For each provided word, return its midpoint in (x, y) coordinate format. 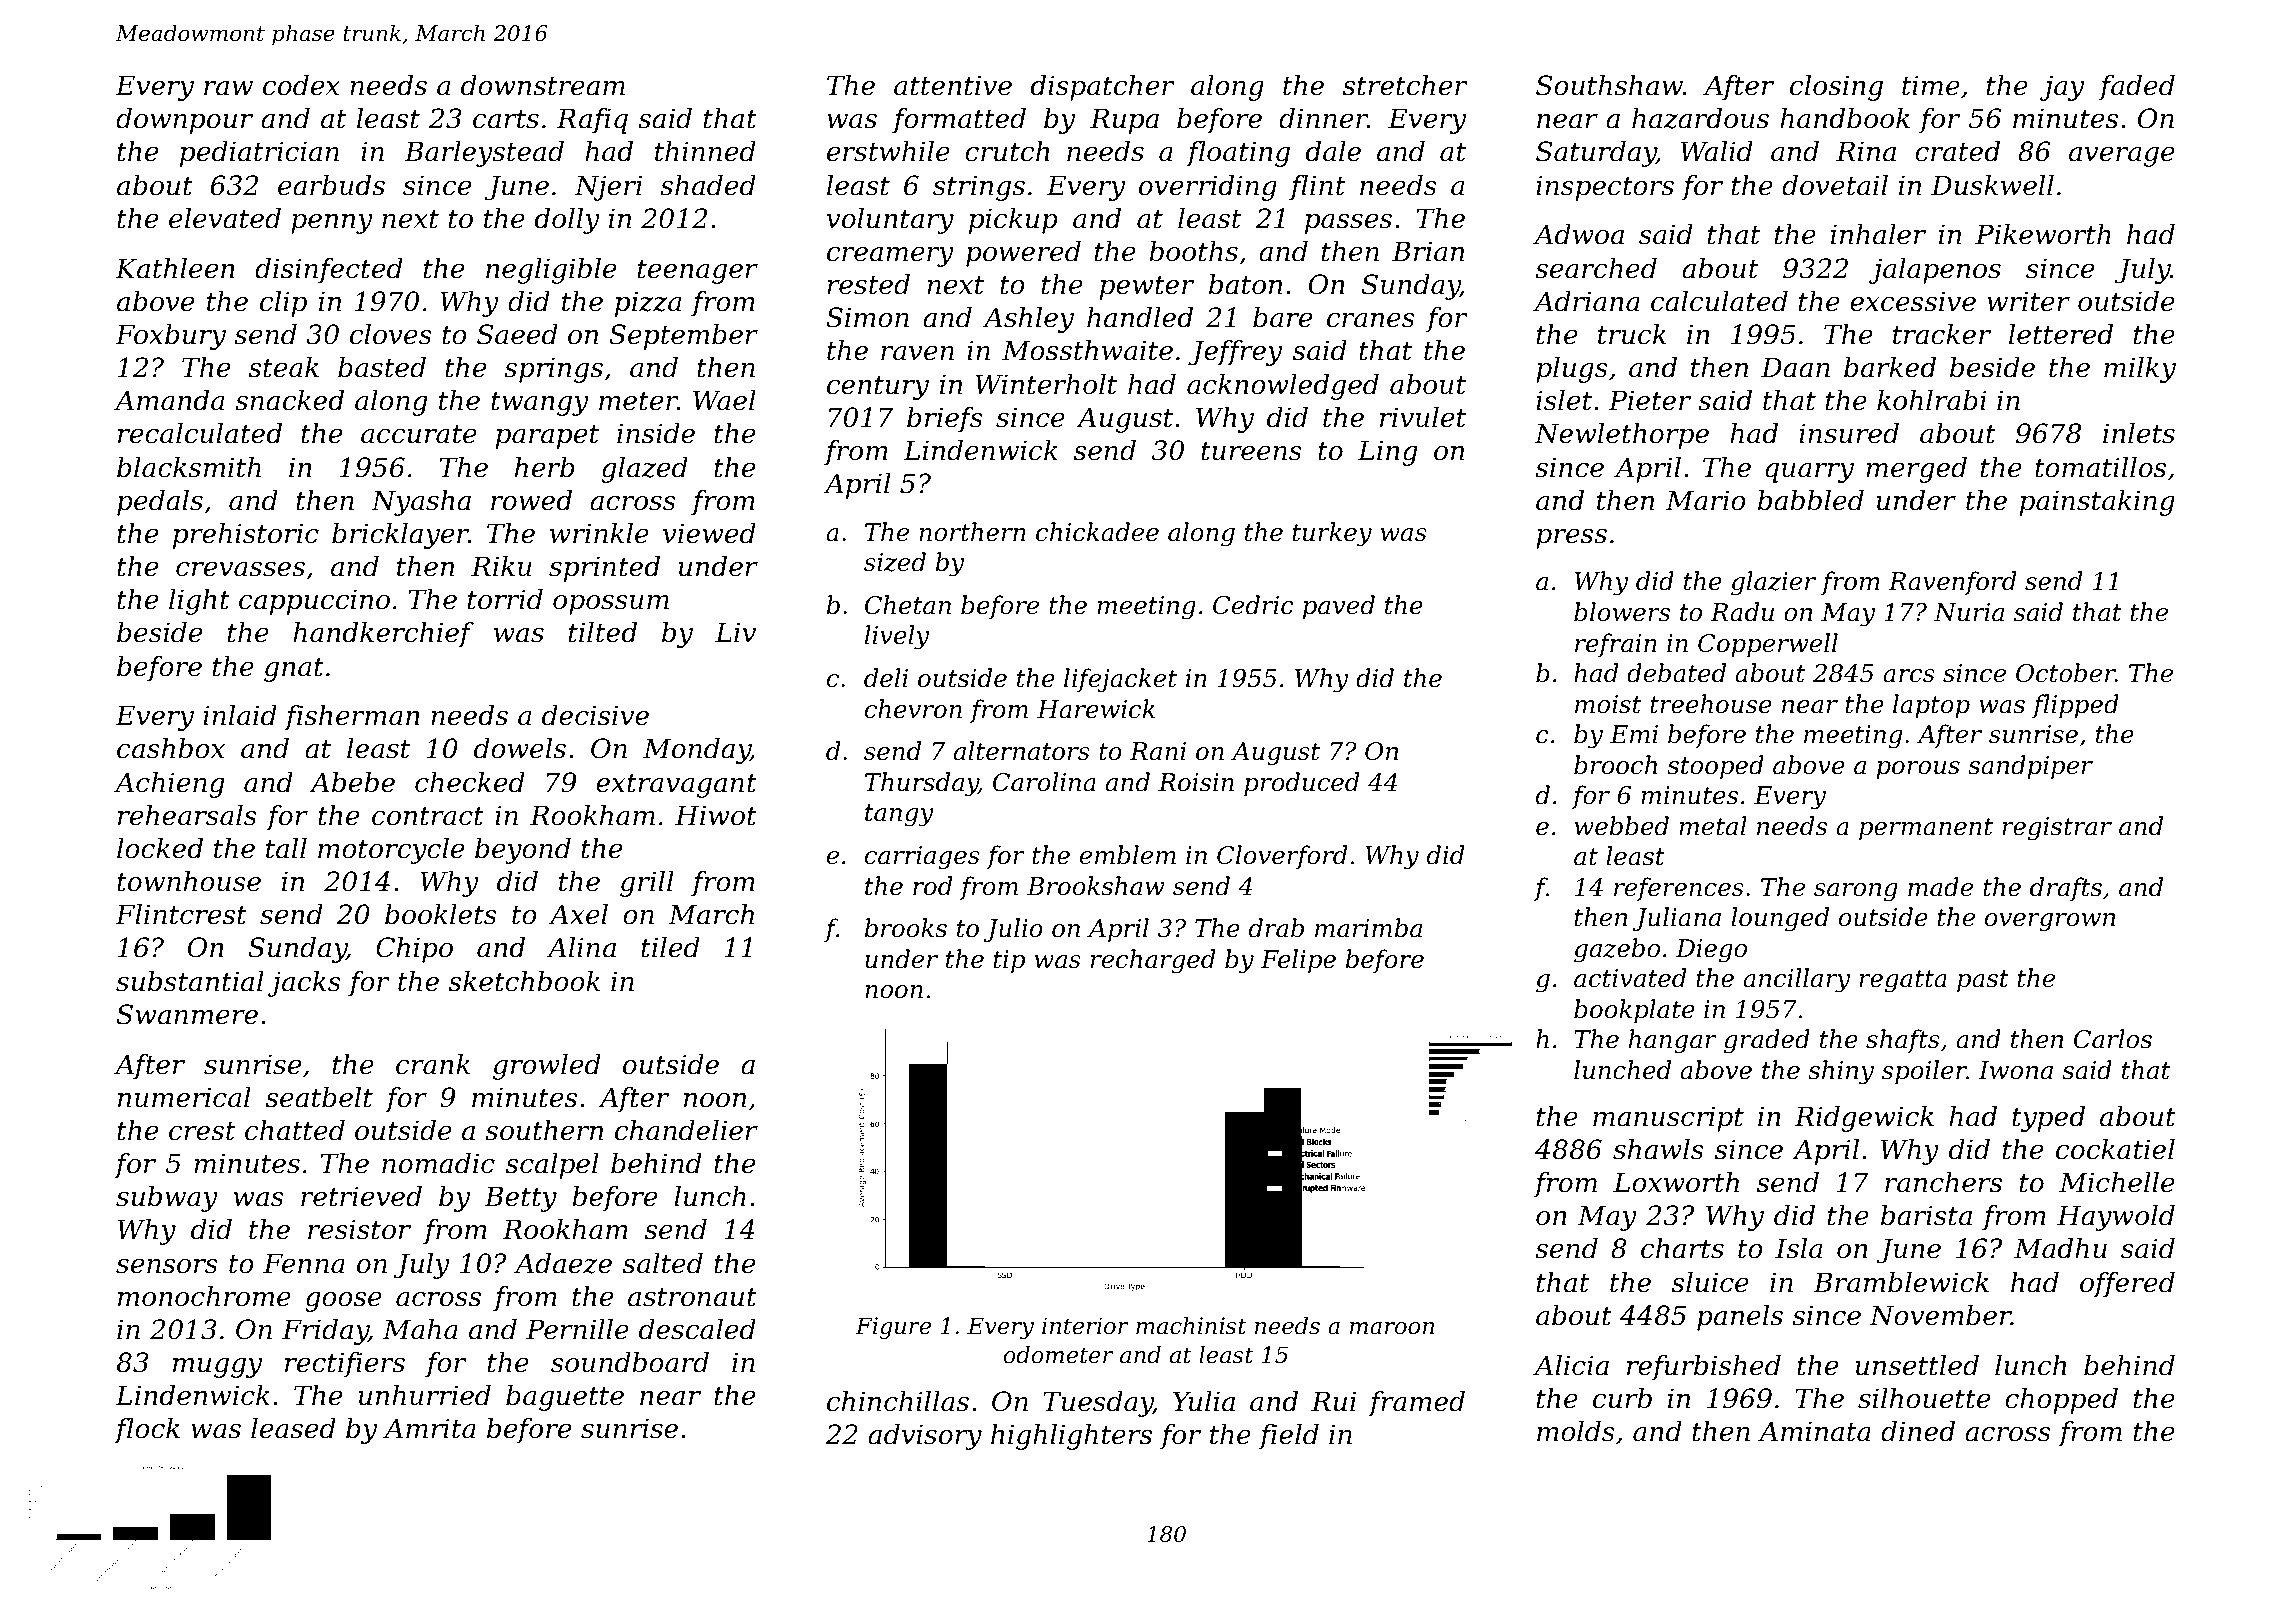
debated (1676, 673)
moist (1608, 704)
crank (433, 1064)
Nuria (1969, 612)
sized (895, 562)
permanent (1926, 829)
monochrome (204, 1296)
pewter (1147, 288)
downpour (184, 121)
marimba (1368, 928)
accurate (419, 434)
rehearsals (187, 815)
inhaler (1878, 234)
